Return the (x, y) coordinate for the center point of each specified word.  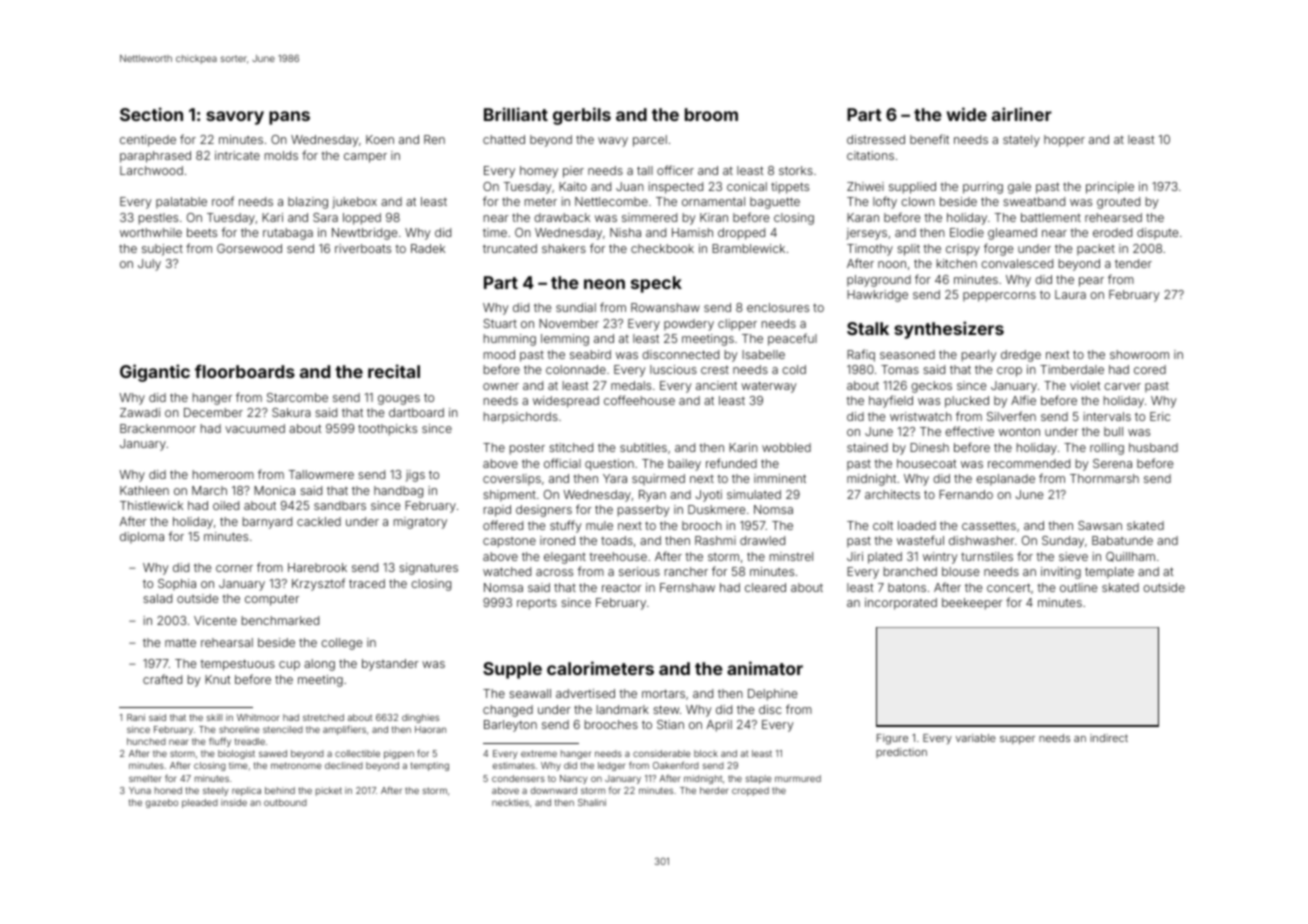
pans (289, 118)
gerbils (582, 116)
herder (714, 790)
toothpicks (387, 430)
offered (503, 525)
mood (499, 354)
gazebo (162, 803)
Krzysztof (318, 584)
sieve (1073, 556)
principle (1110, 188)
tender (1133, 263)
